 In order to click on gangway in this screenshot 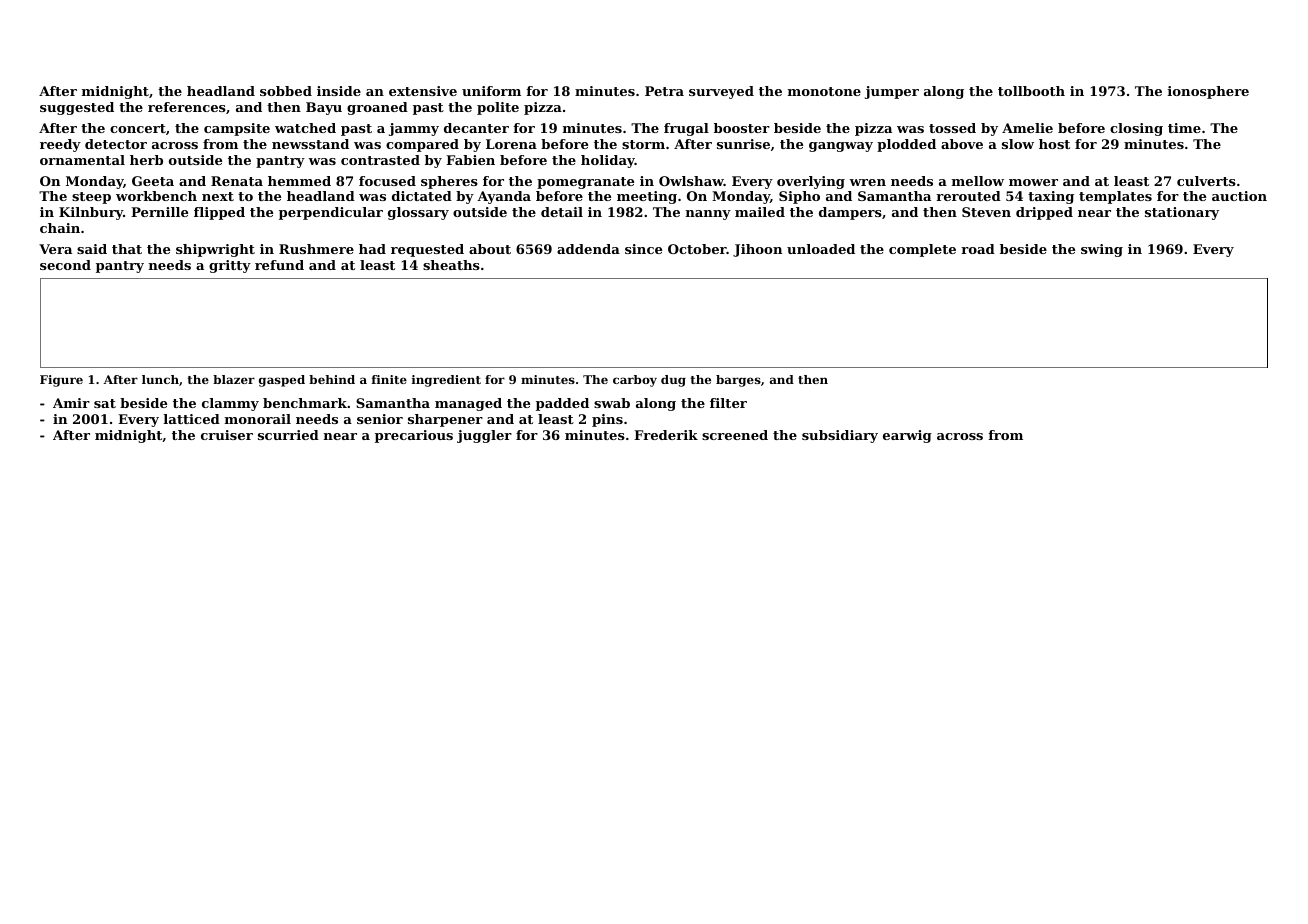, I will do `click(841, 147)`.
